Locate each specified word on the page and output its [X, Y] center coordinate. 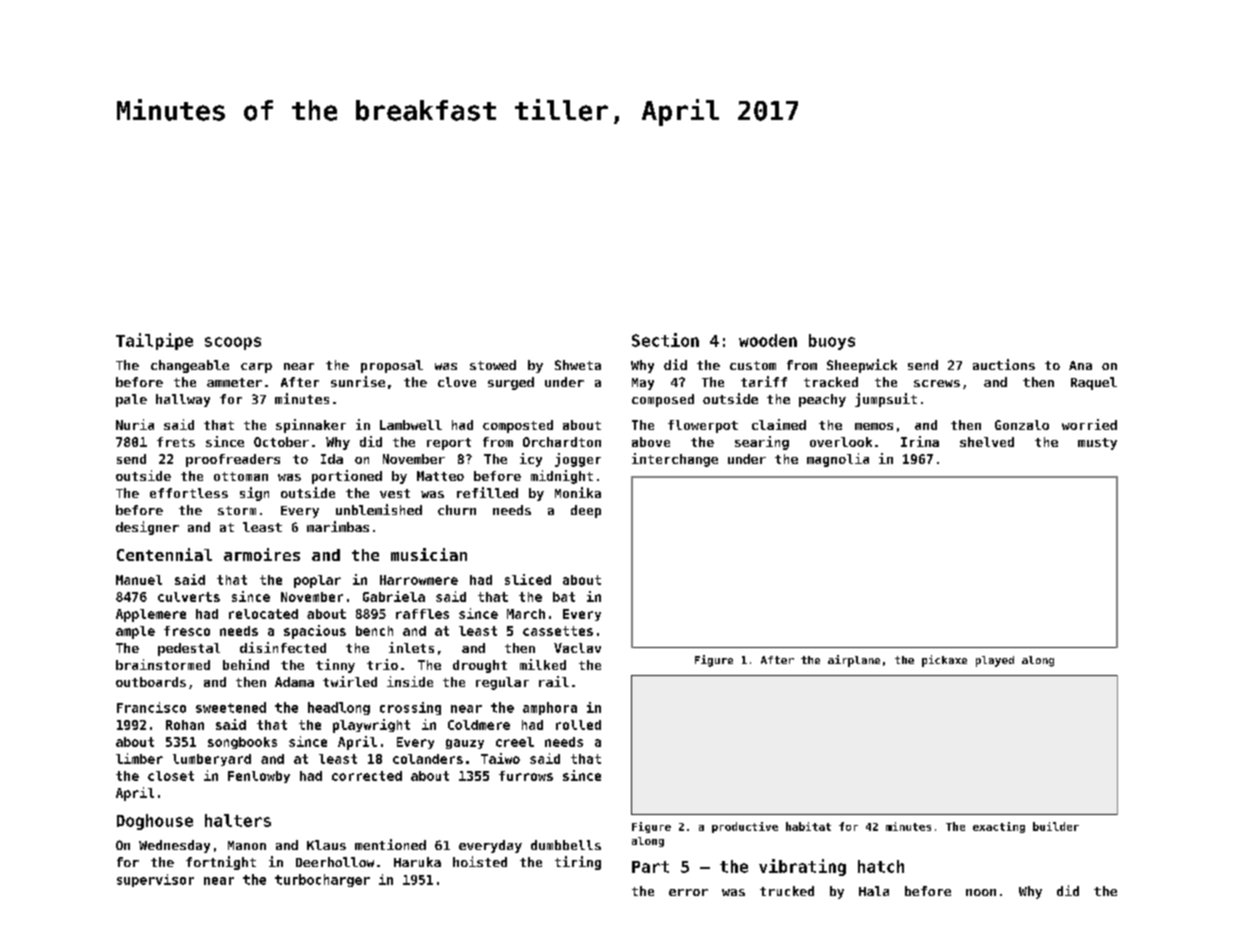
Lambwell [411, 425]
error [688, 892]
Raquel [1094, 383]
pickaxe [944, 661]
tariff [764, 381]
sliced [528, 579]
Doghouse [155, 822]
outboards [151, 682]
